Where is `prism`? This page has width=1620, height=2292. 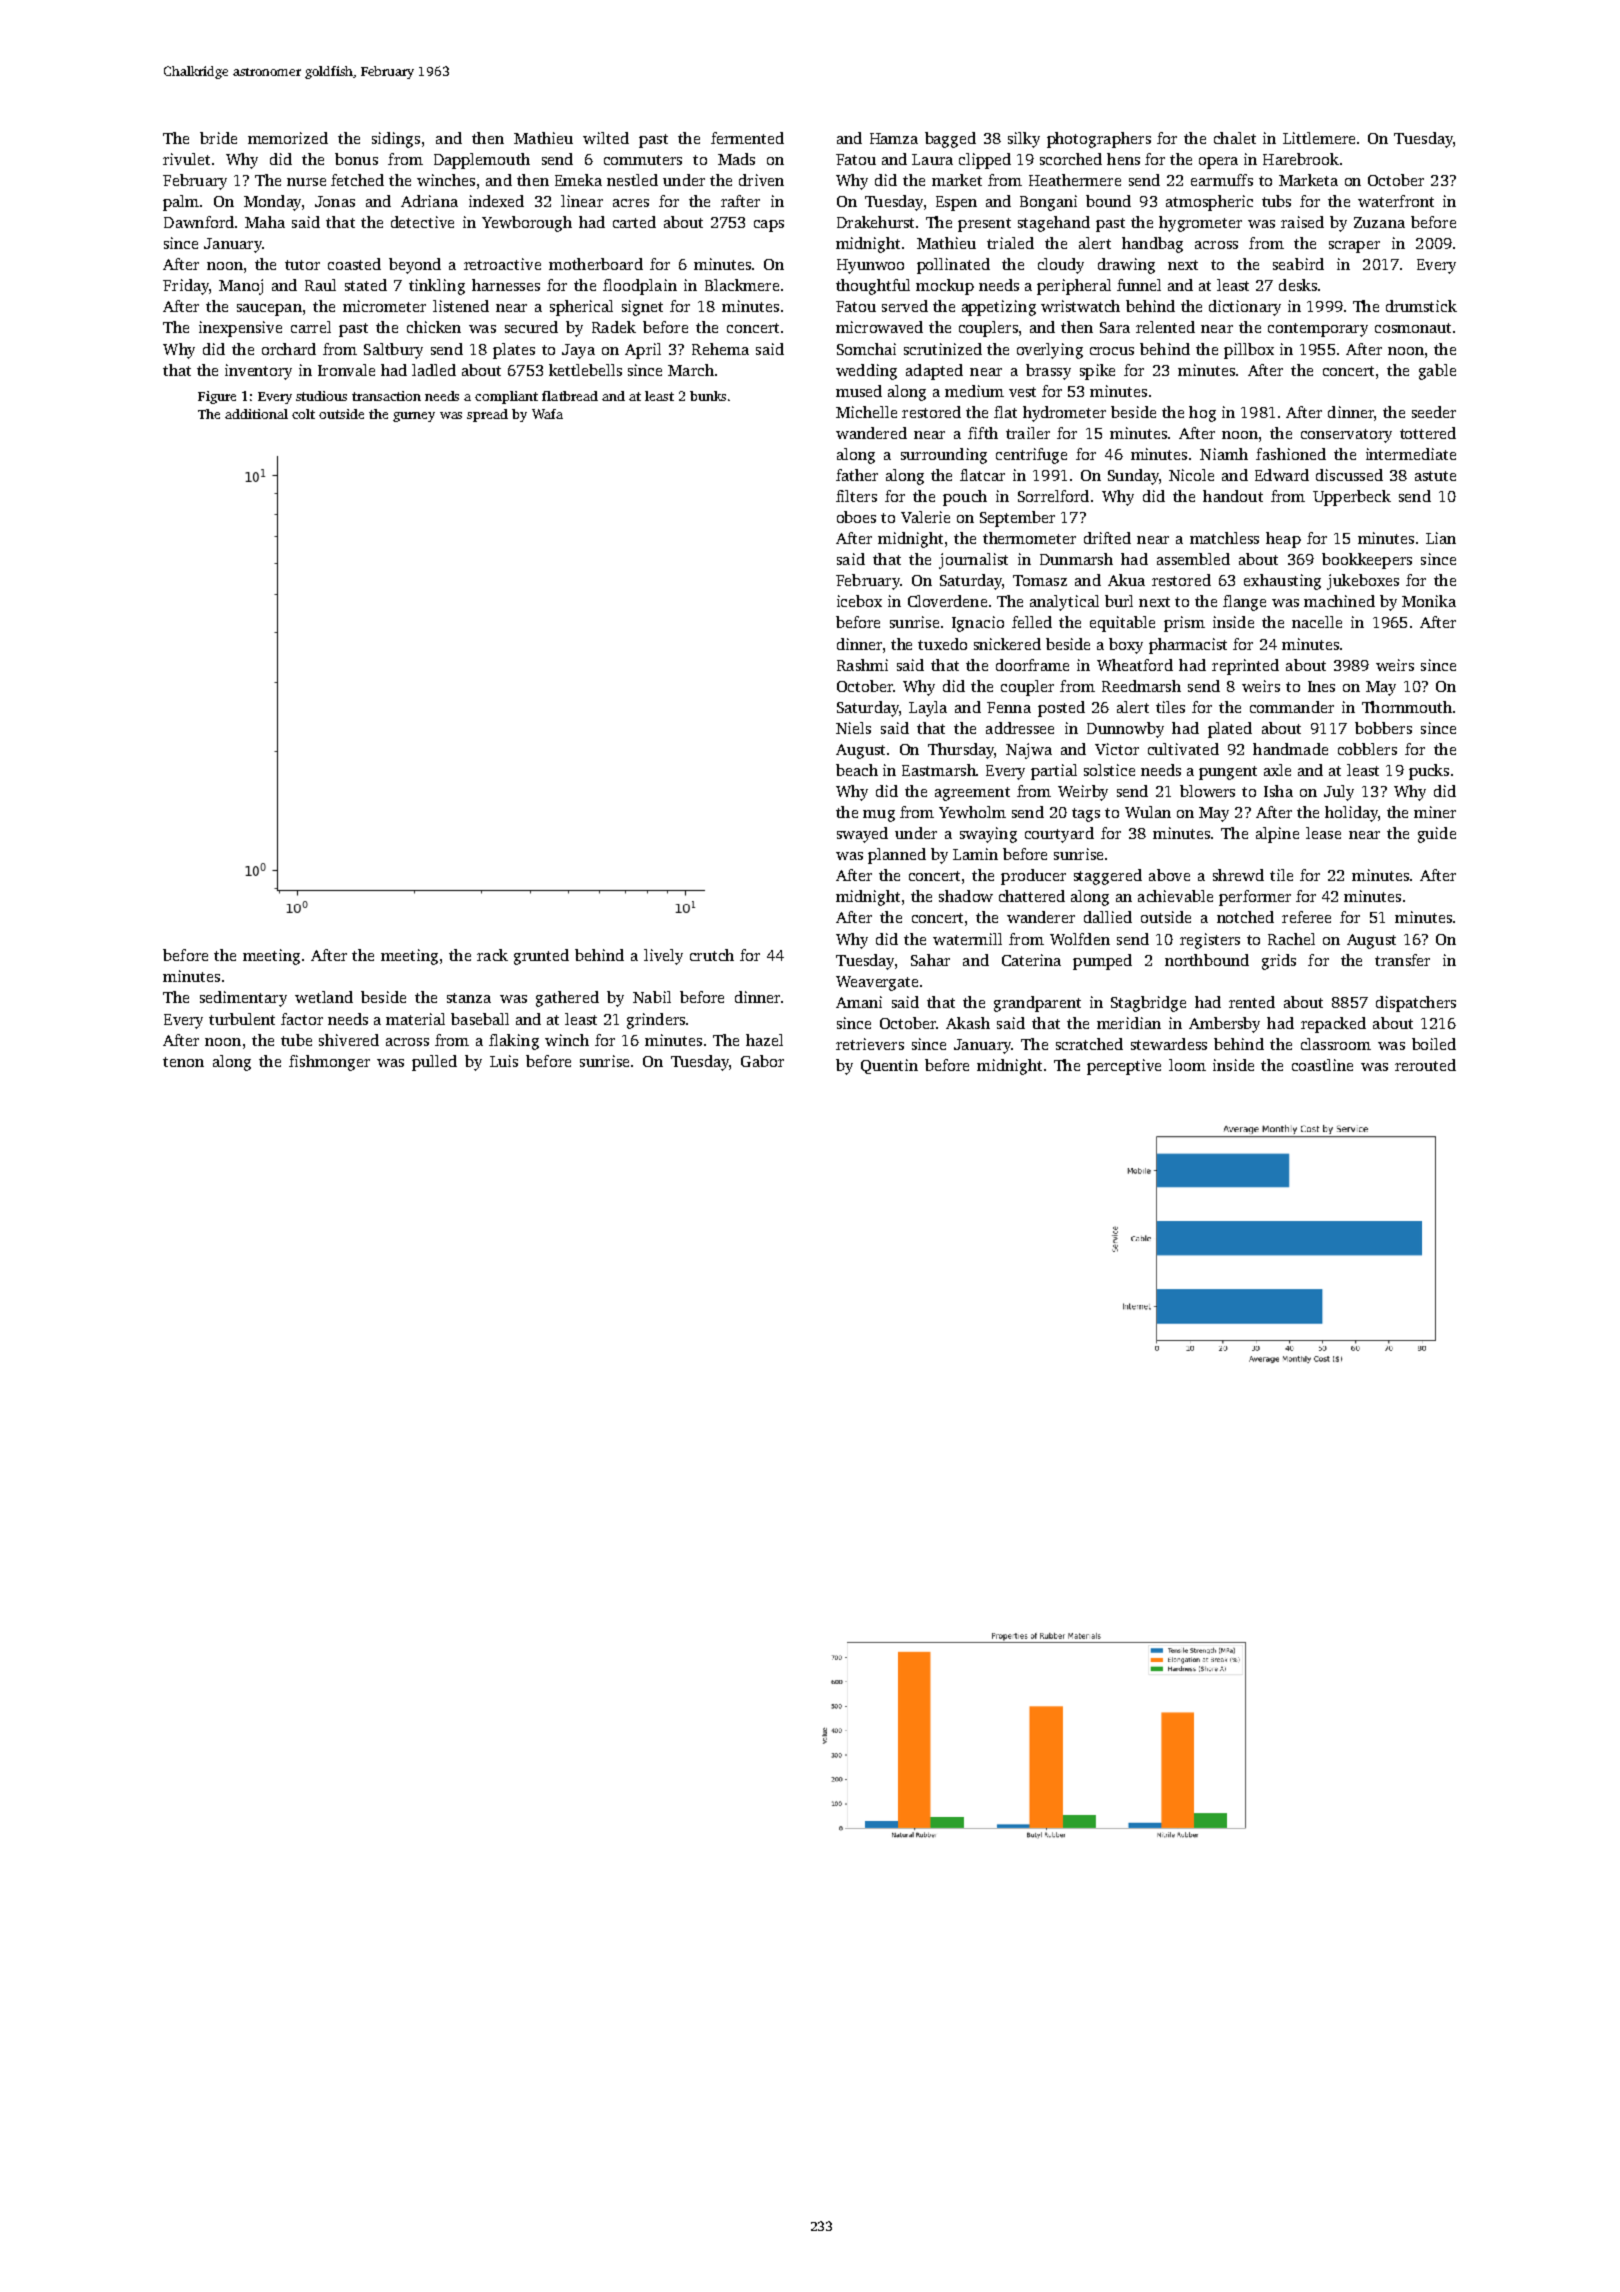
prism is located at coordinates (1184, 624).
